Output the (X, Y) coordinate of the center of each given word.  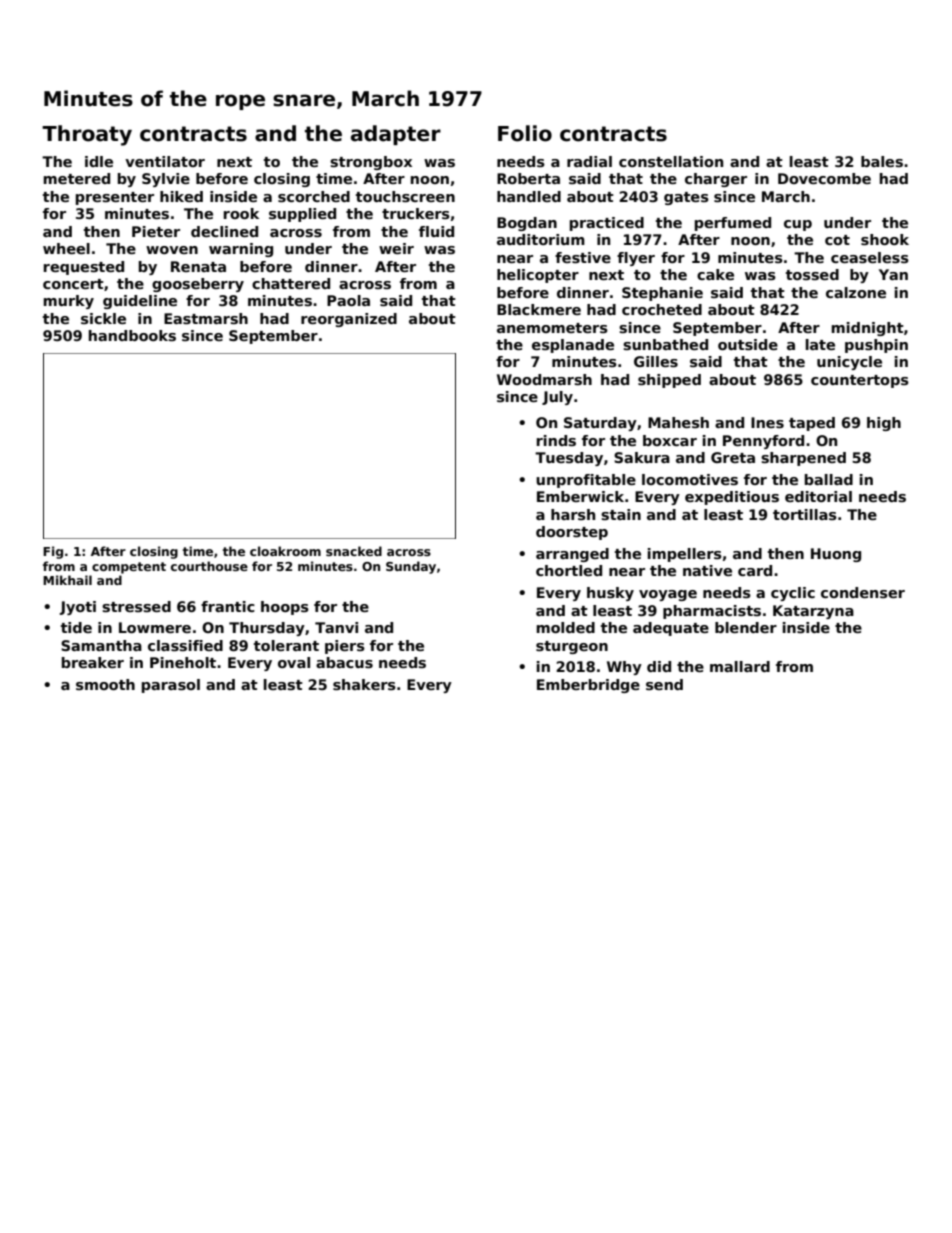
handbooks (132, 335)
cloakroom (285, 551)
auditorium (541, 239)
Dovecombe (824, 178)
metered (77, 178)
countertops (860, 381)
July (557, 398)
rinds (556, 440)
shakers (364, 684)
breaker (93, 662)
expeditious (732, 498)
